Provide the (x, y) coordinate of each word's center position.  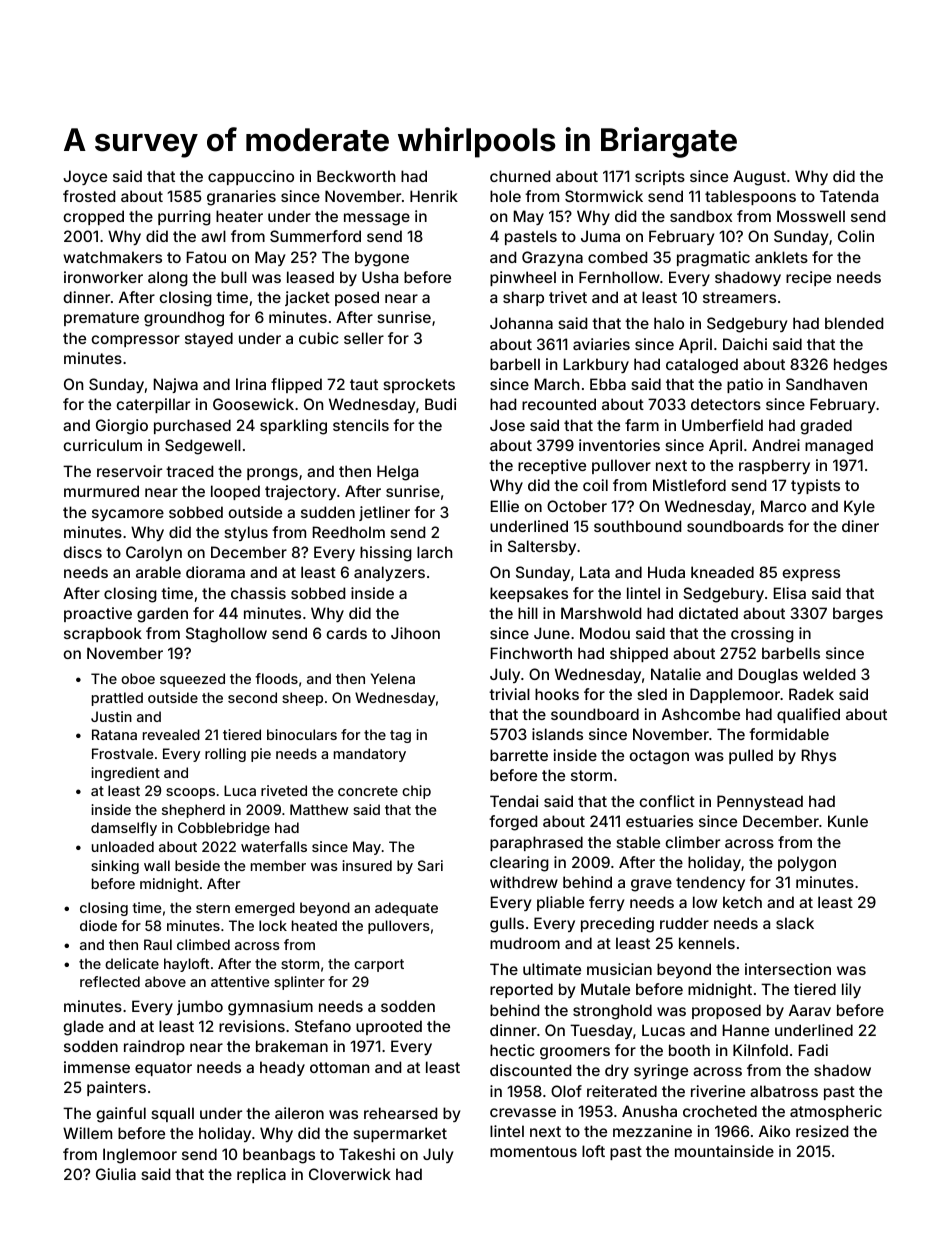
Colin (856, 236)
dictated (708, 613)
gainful (121, 1115)
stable (638, 842)
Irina (251, 384)
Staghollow (226, 635)
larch (434, 552)
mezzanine (652, 1131)
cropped (93, 217)
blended (854, 323)
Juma (600, 236)
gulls (507, 925)
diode (98, 925)
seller (364, 338)
